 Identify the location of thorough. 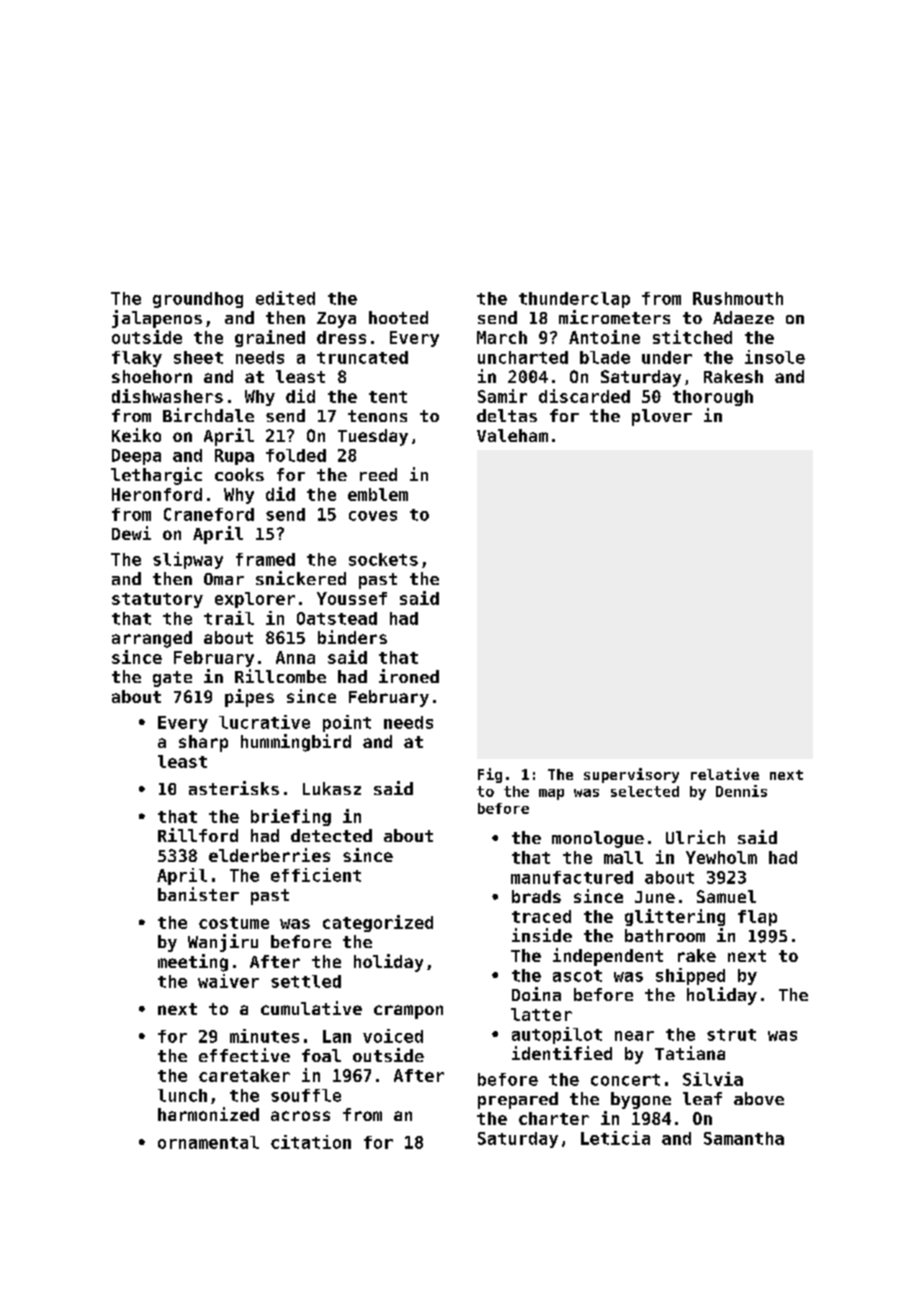
(713, 398).
